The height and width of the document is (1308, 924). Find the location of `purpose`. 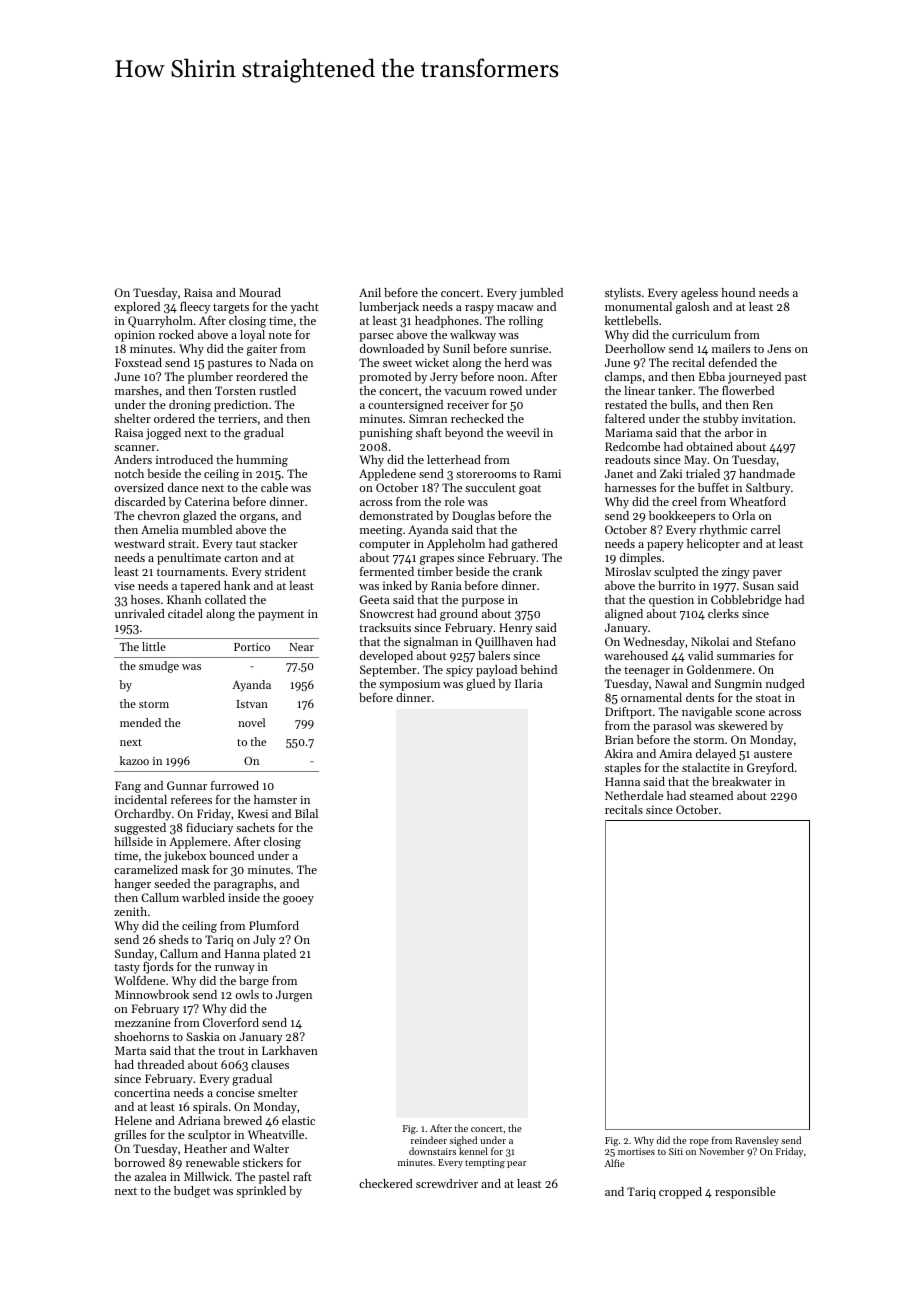

purpose is located at coordinates (483, 602).
